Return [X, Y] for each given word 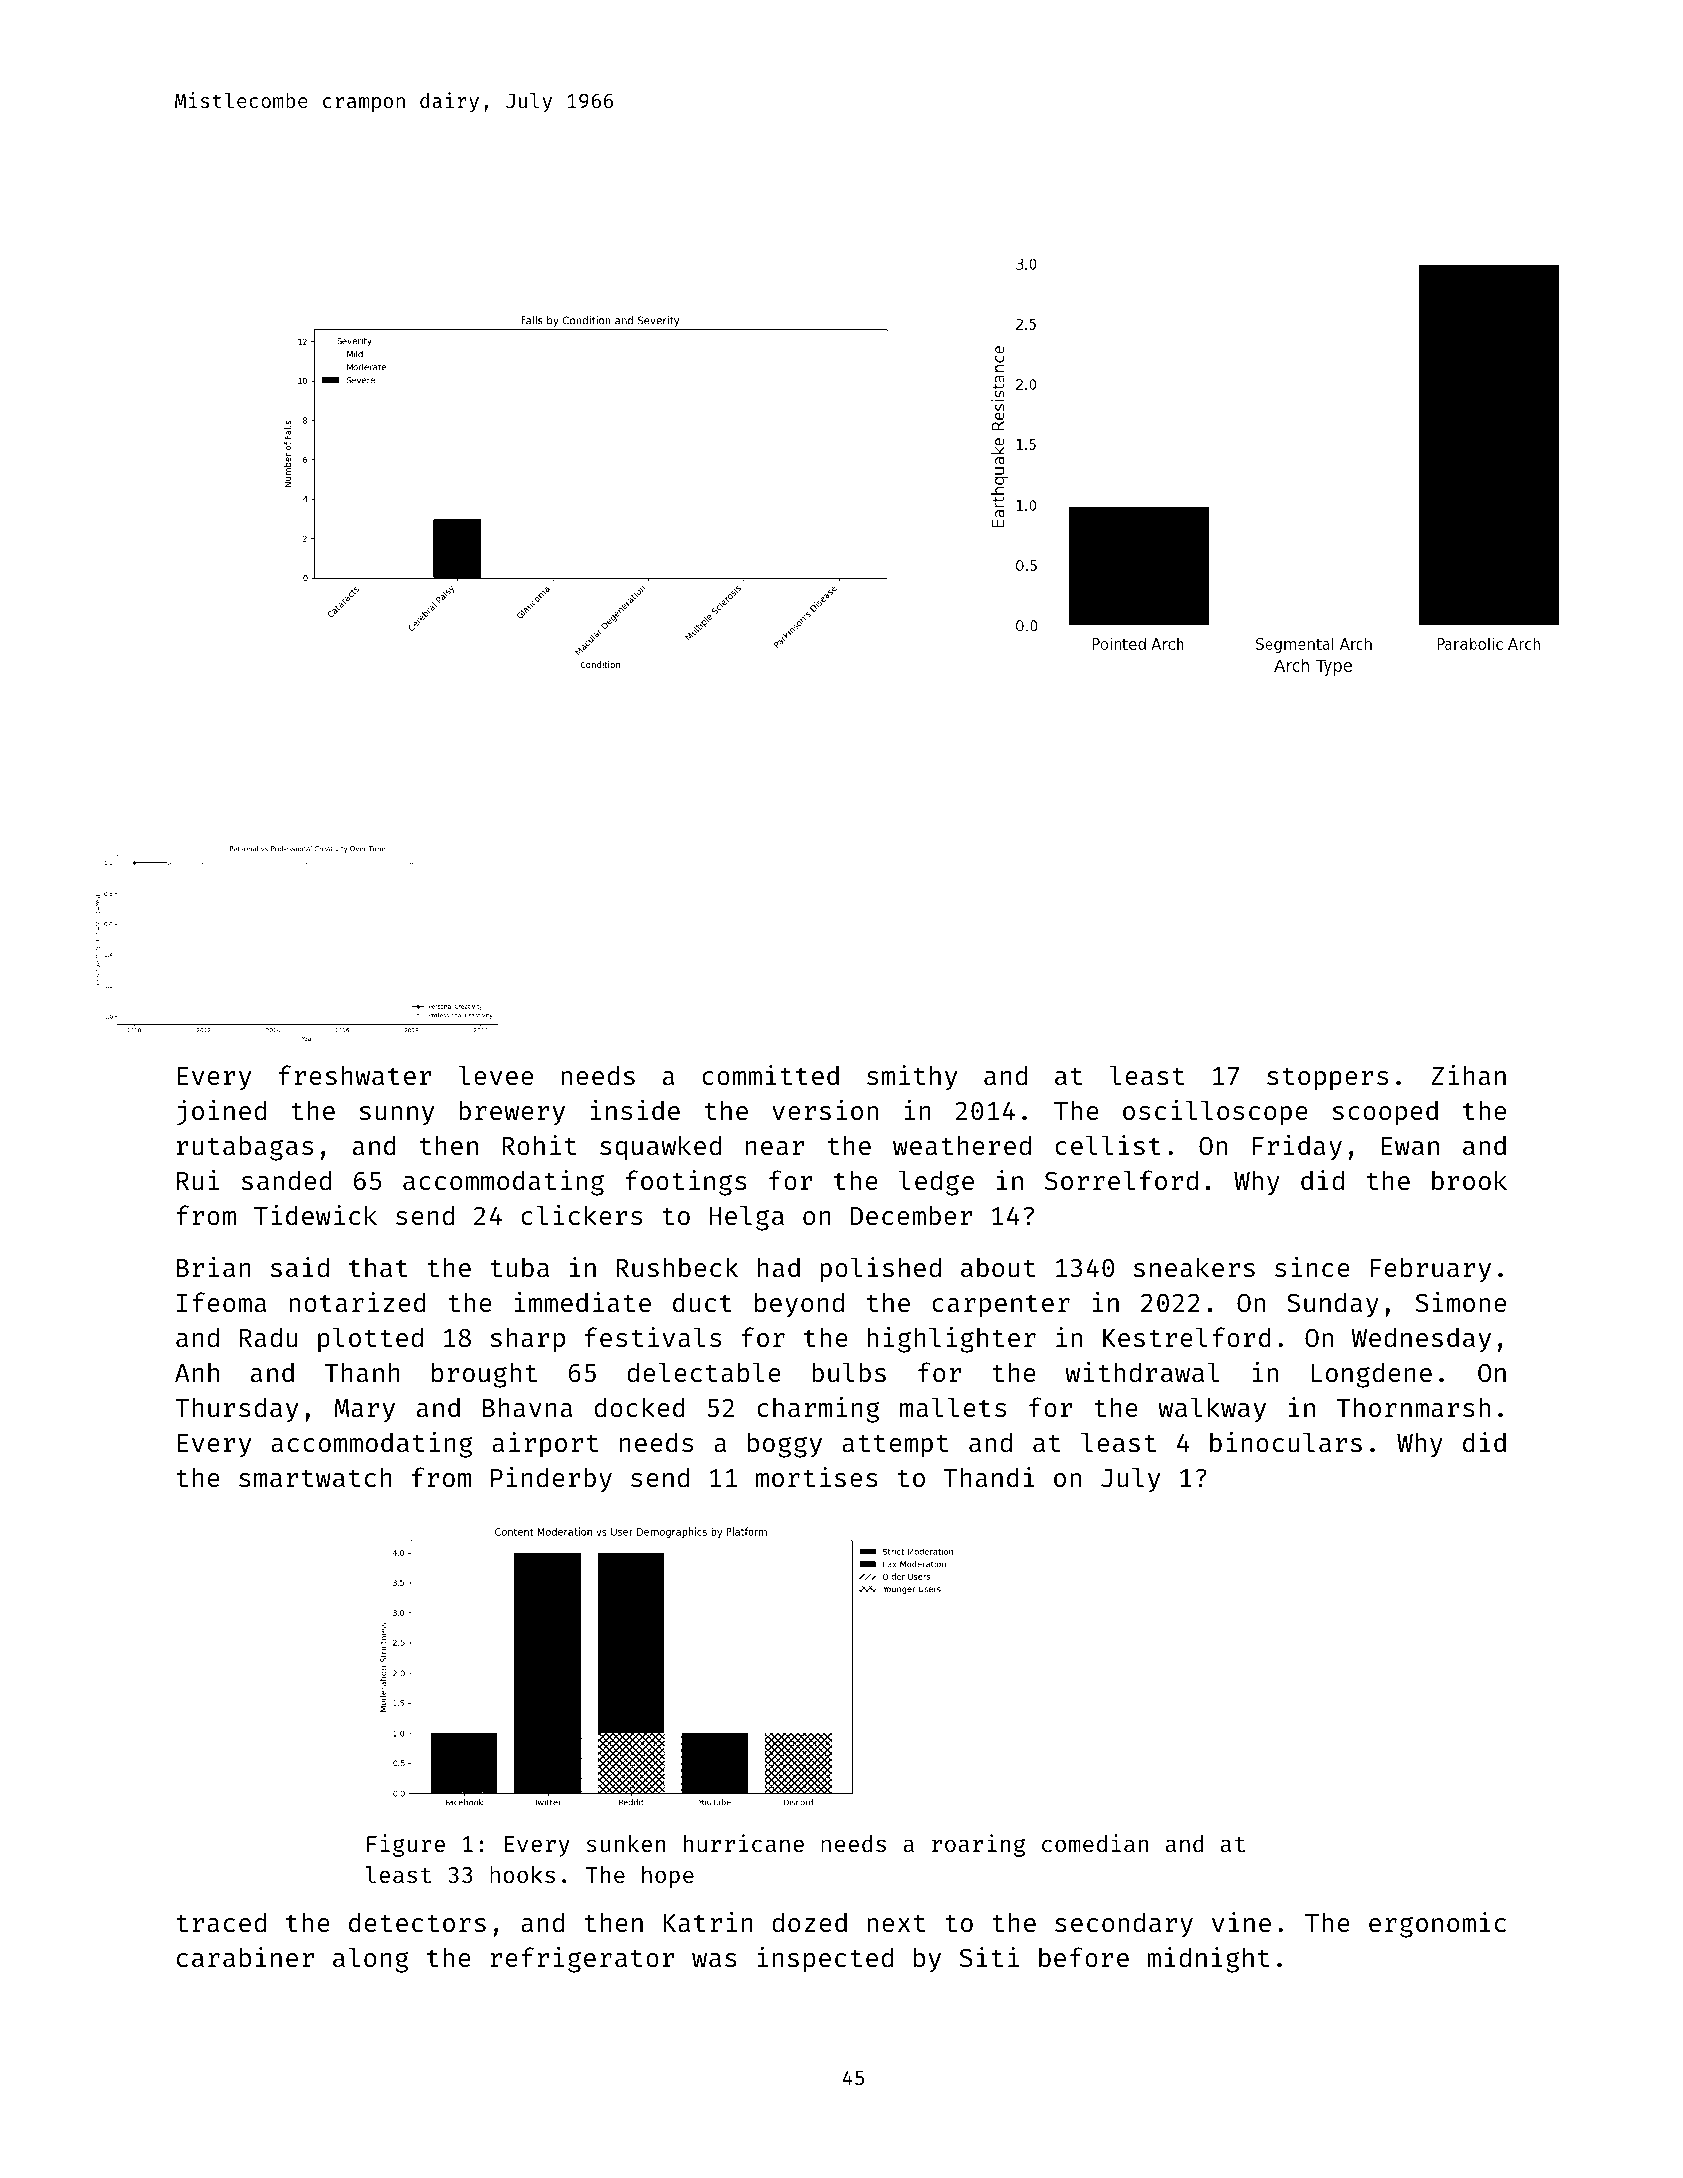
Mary [365, 1411]
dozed [809, 1922]
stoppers [1327, 1079]
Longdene [1372, 1375]
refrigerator [582, 1960]
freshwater [355, 1075]
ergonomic [1437, 1925]
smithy [912, 1078]
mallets [953, 1407]
